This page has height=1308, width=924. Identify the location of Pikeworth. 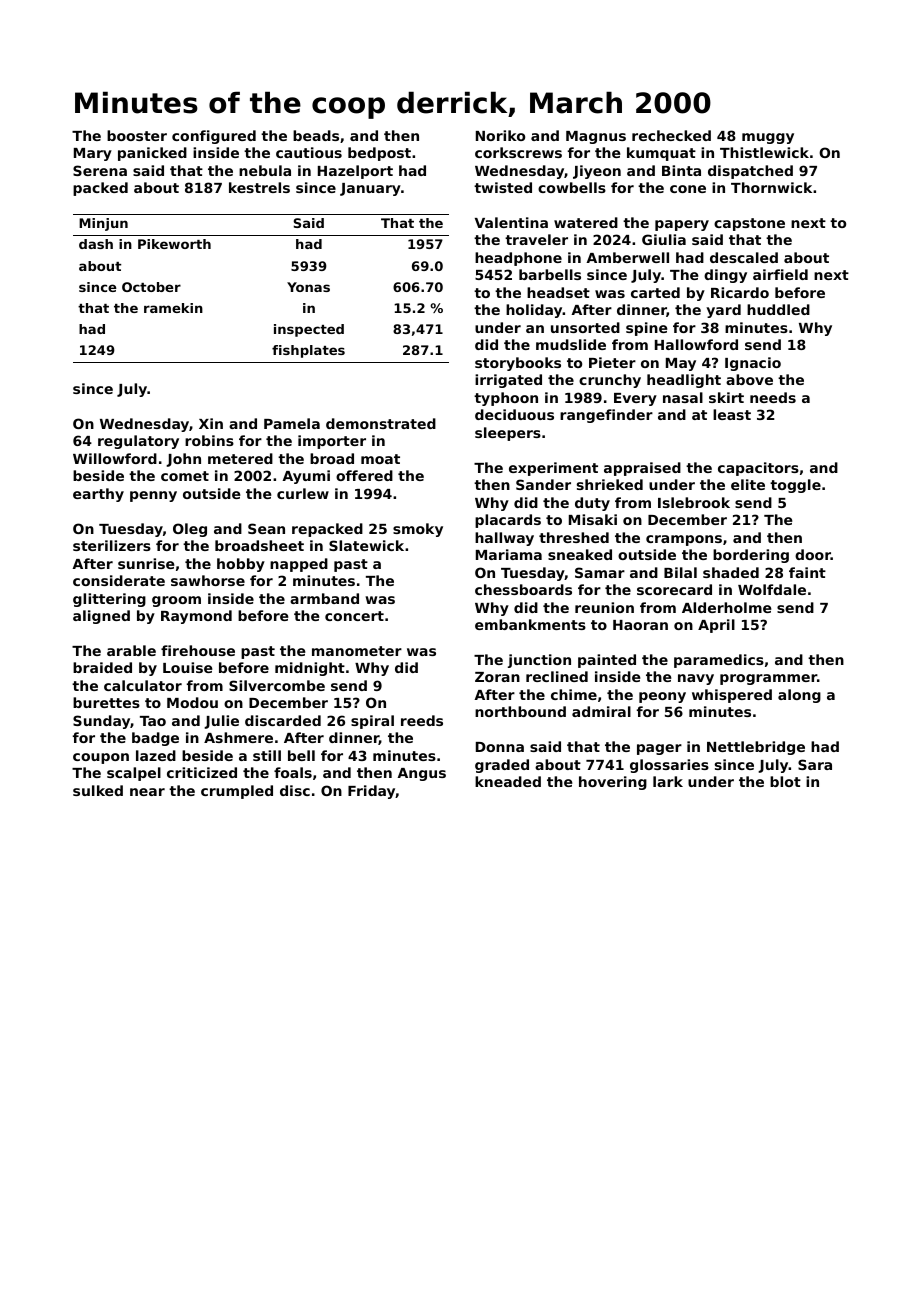
(174, 244).
